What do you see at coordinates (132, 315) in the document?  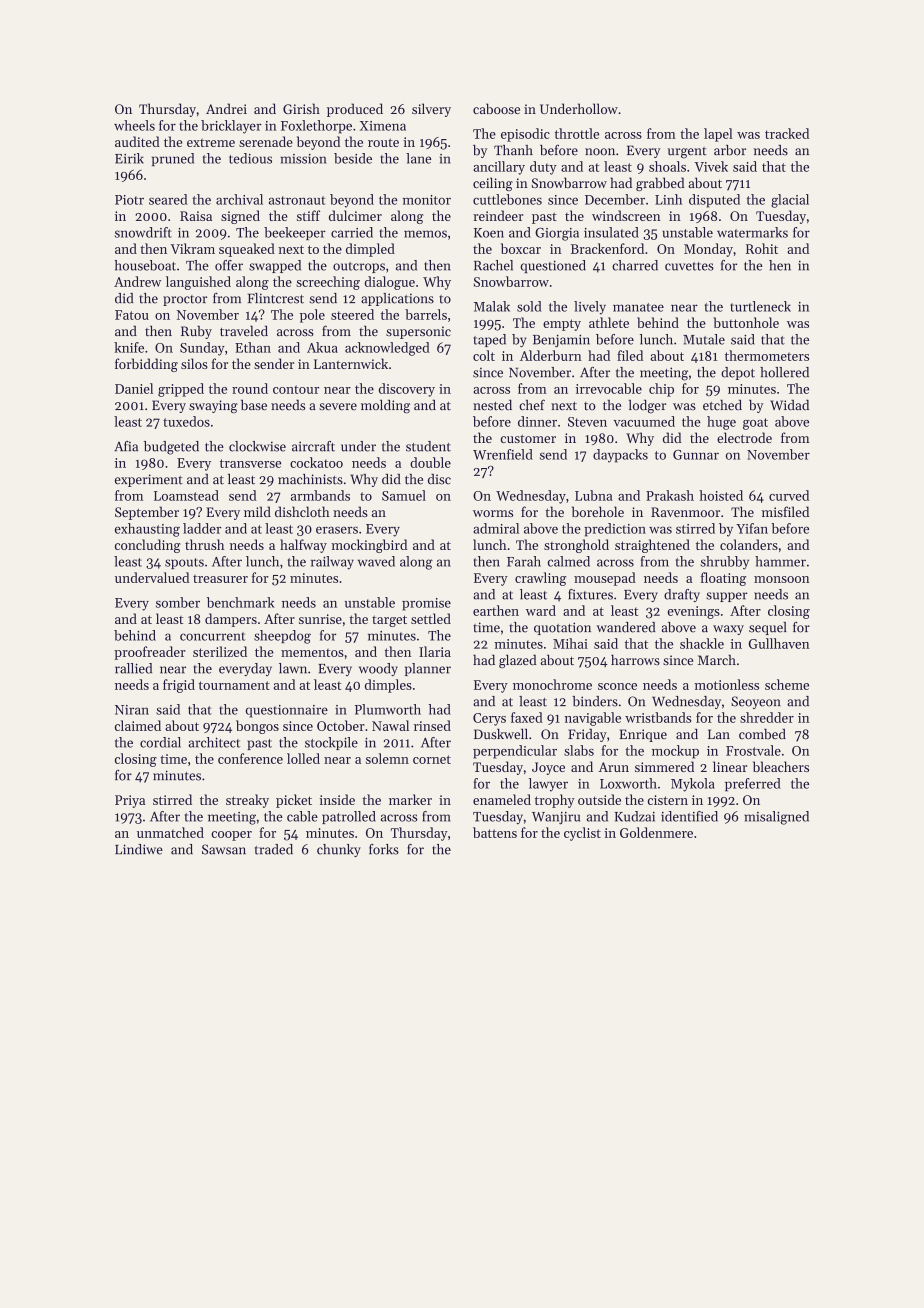 I see `Fatou` at bounding box center [132, 315].
